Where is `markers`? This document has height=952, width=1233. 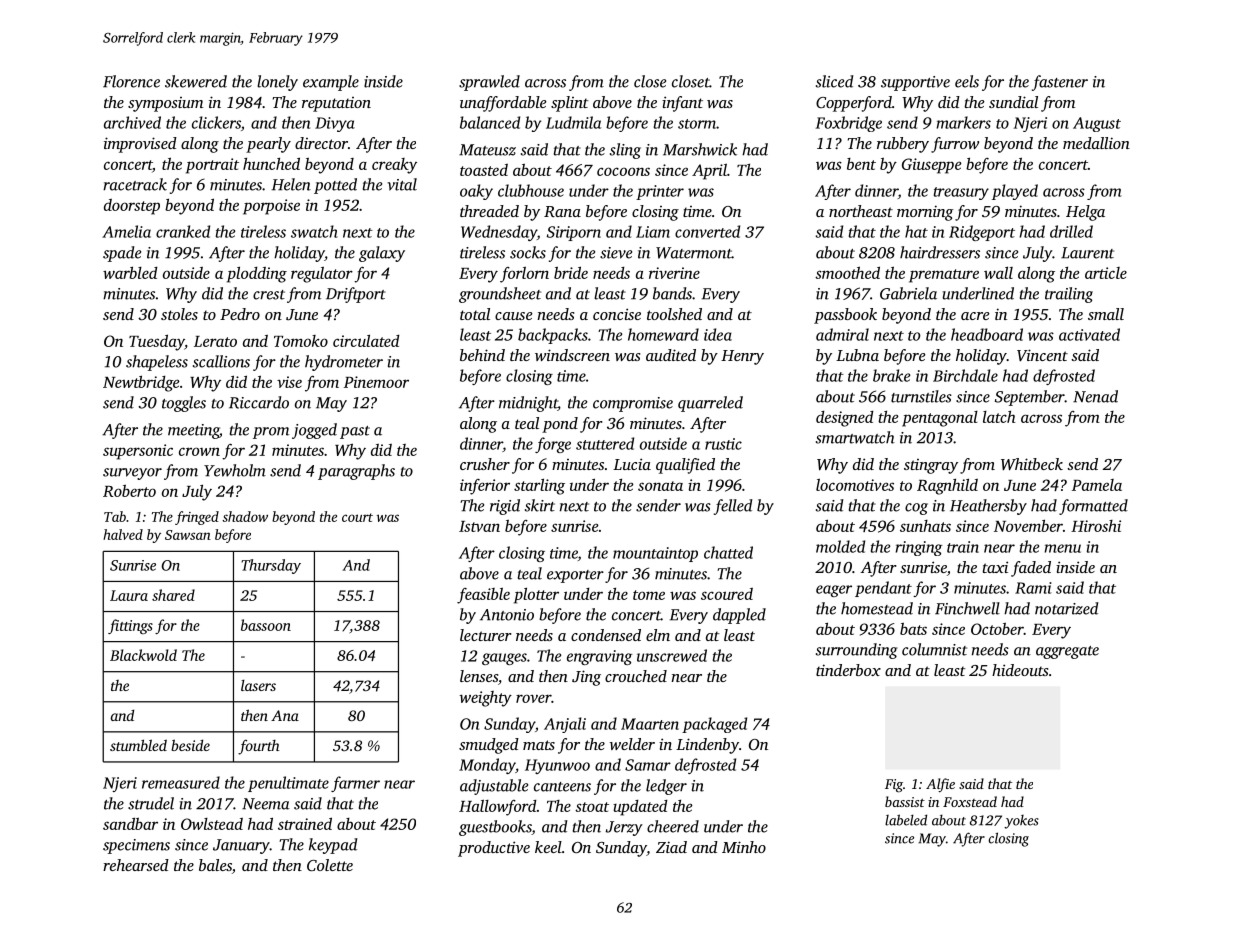 markers is located at coordinates (963, 122).
